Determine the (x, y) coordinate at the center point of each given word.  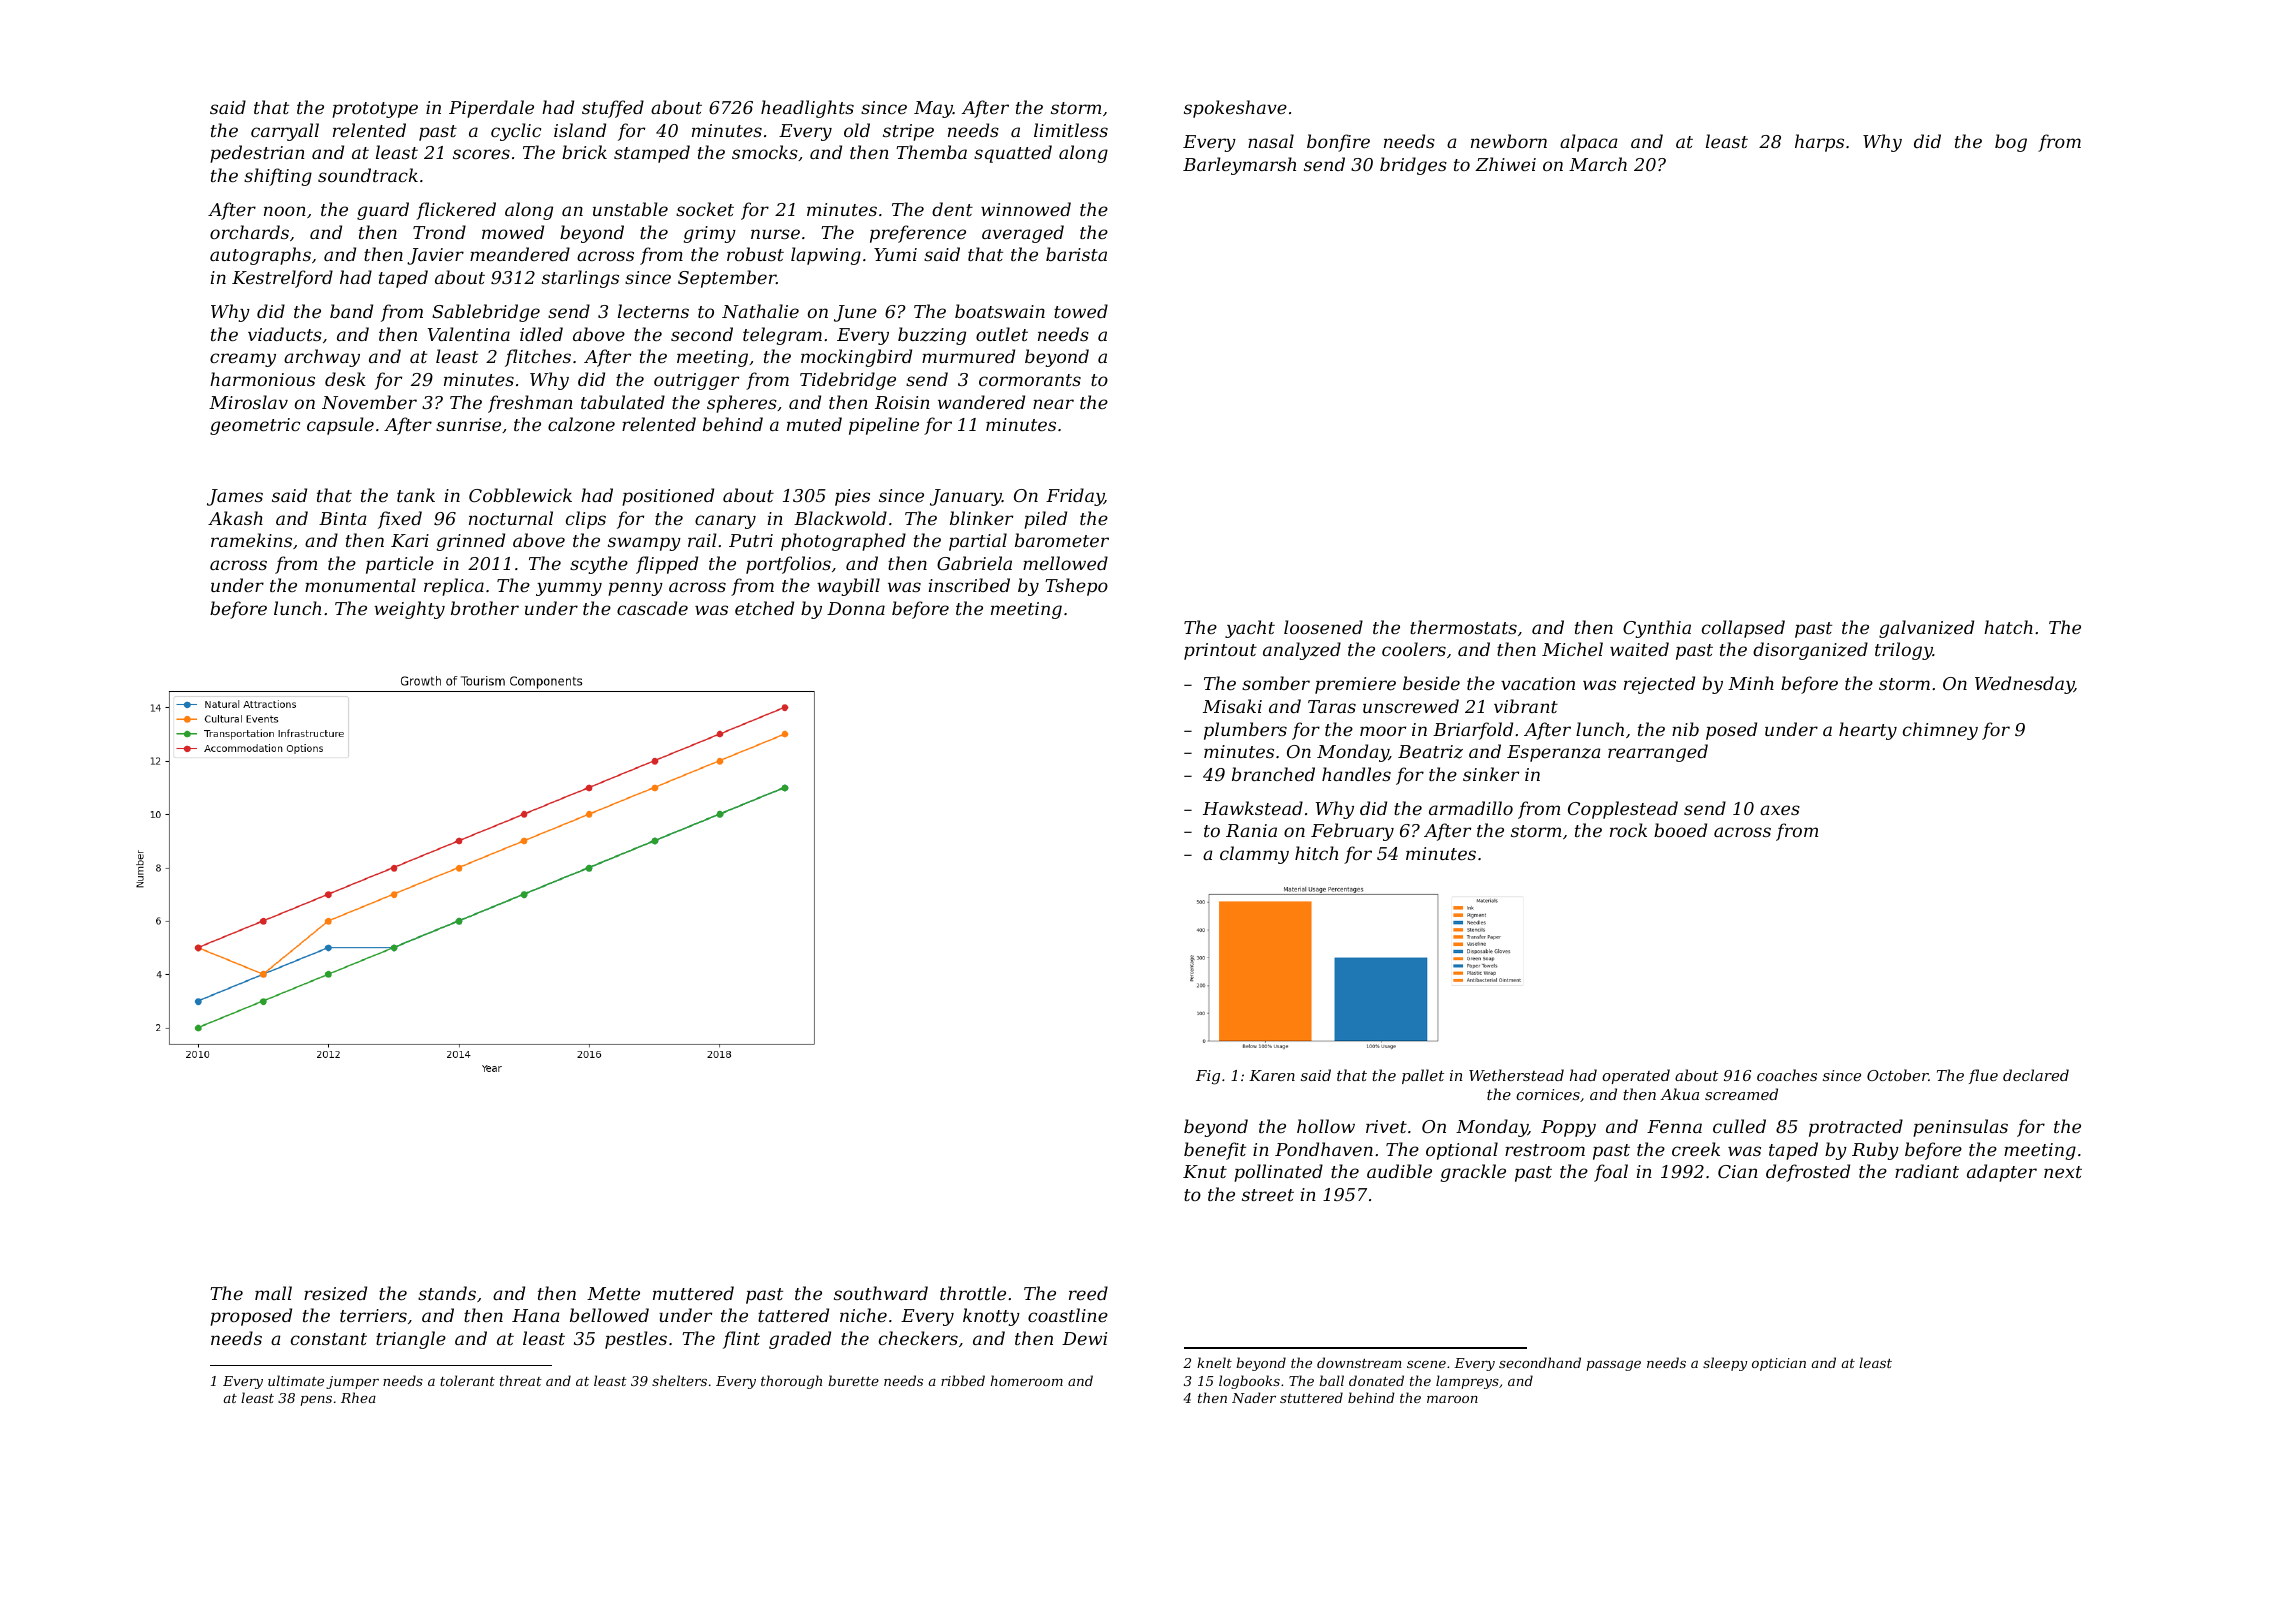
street (1268, 1195)
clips (586, 520)
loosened (1323, 627)
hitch (1316, 853)
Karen (1272, 1075)
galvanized (1926, 629)
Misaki (1232, 706)
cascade (652, 608)
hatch (2008, 627)
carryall (285, 132)
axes (1780, 810)
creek (1696, 1149)
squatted (1013, 154)
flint (741, 1340)
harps (1819, 143)
